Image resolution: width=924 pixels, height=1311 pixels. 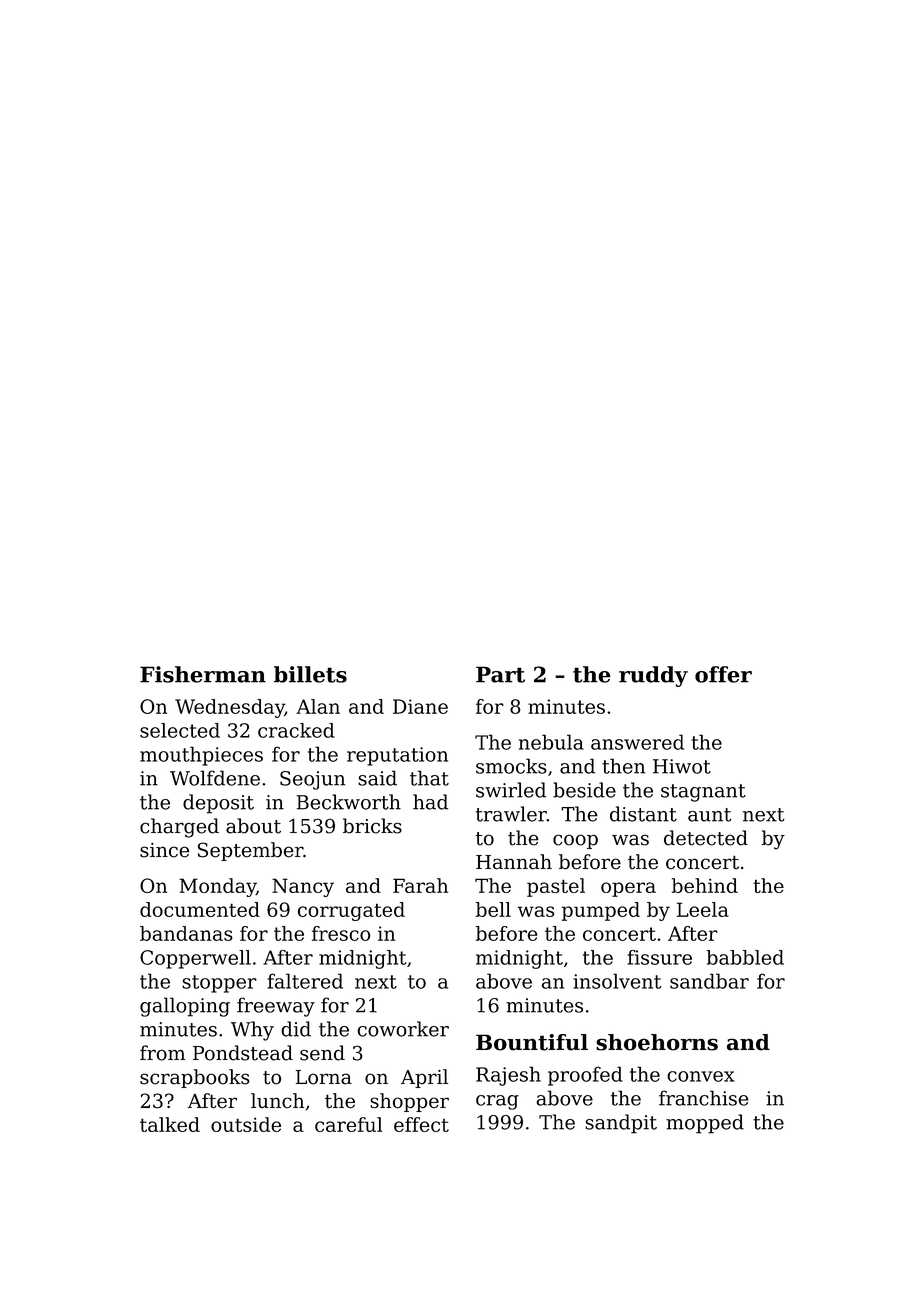 What do you see at coordinates (420, 706) in the screenshot?
I see `Diane` at bounding box center [420, 706].
